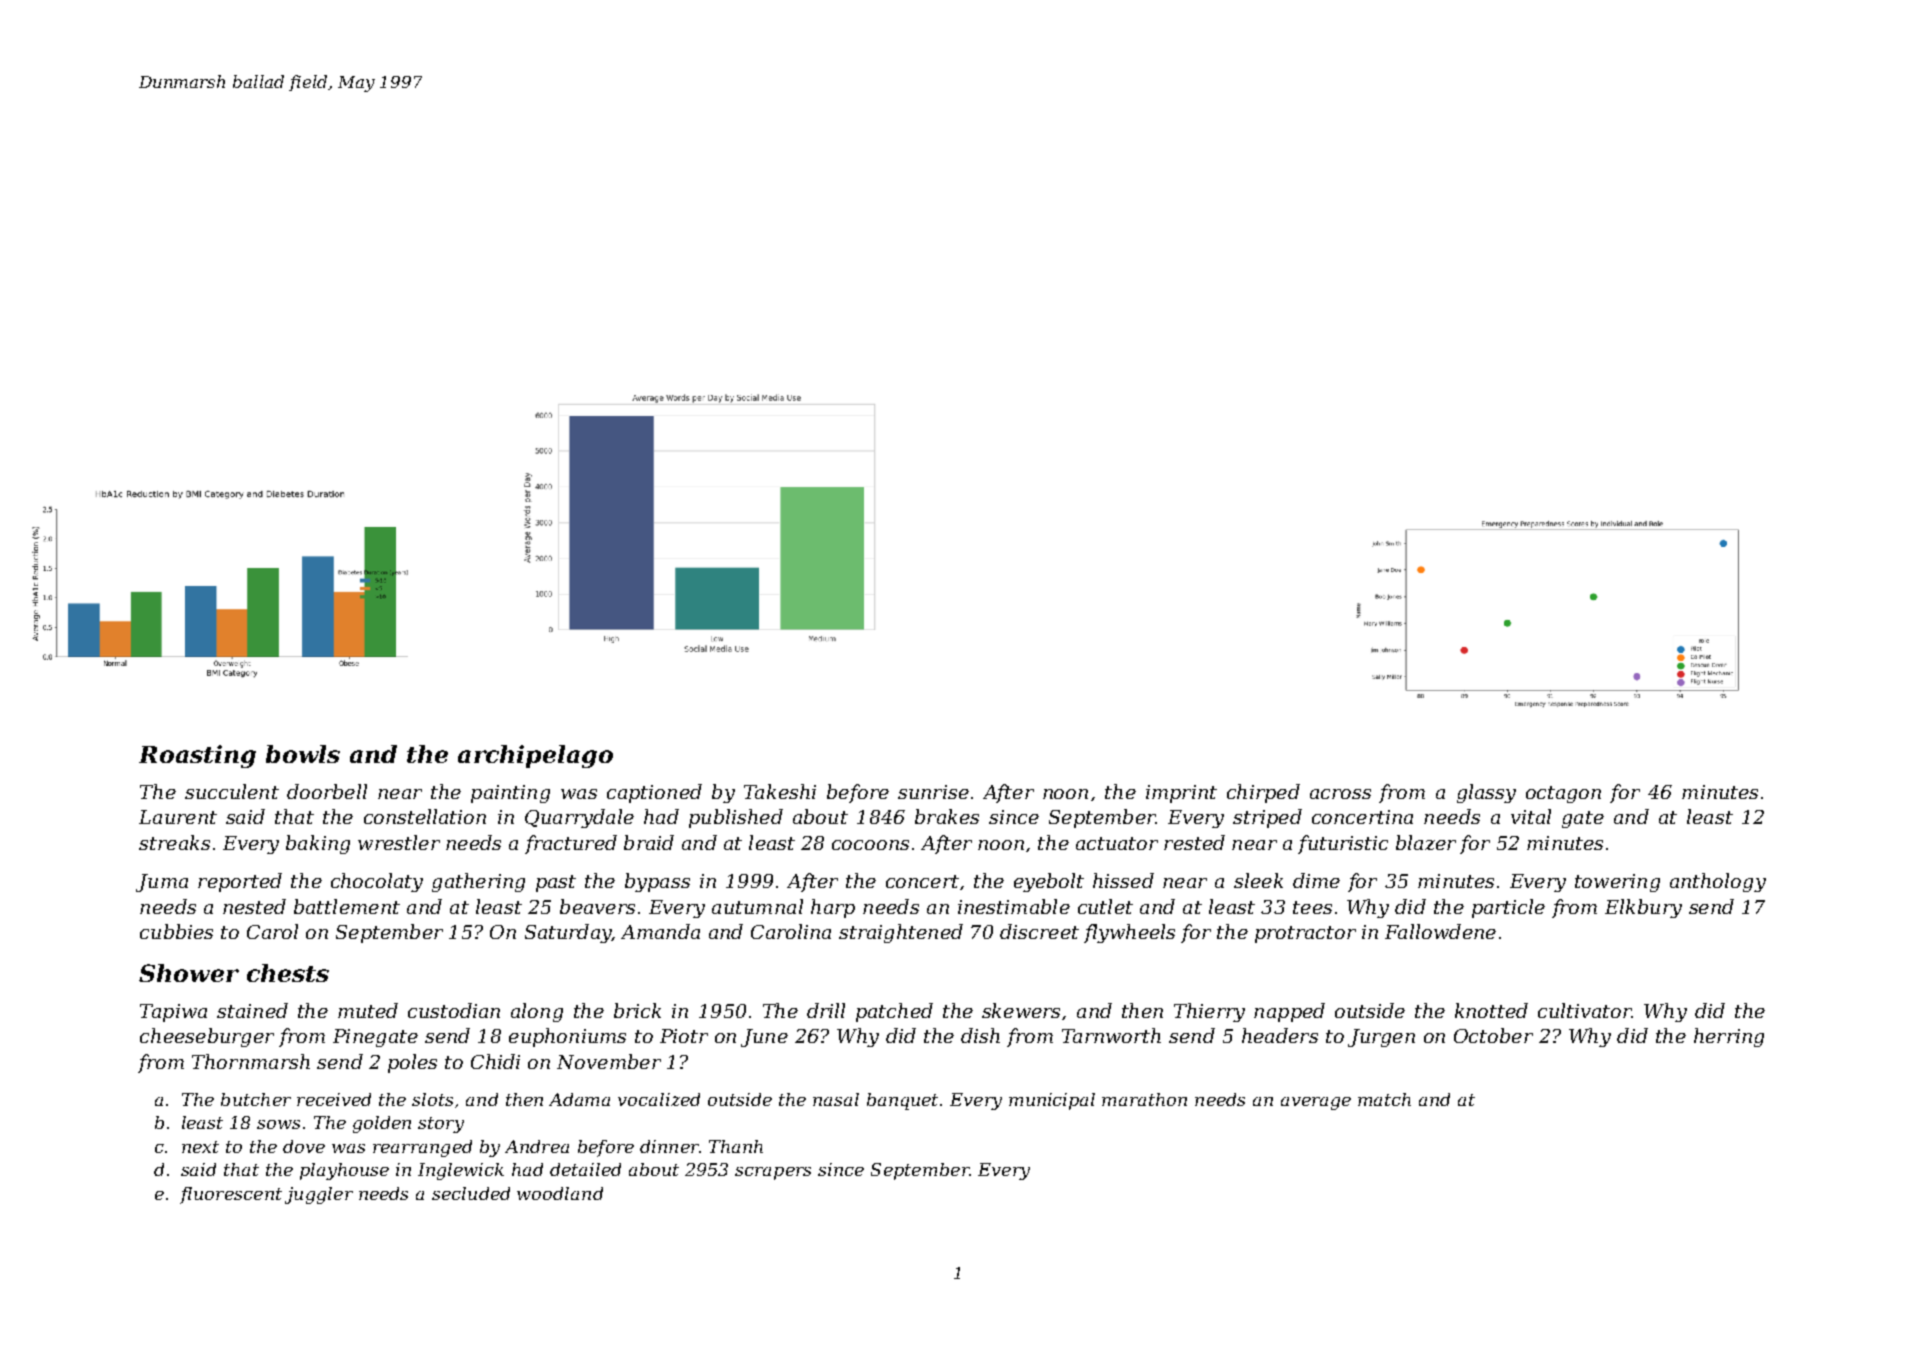 The image size is (1905, 1347). Describe the element at coordinates (303, 754) in the screenshot. I see `bowls` at that location.
